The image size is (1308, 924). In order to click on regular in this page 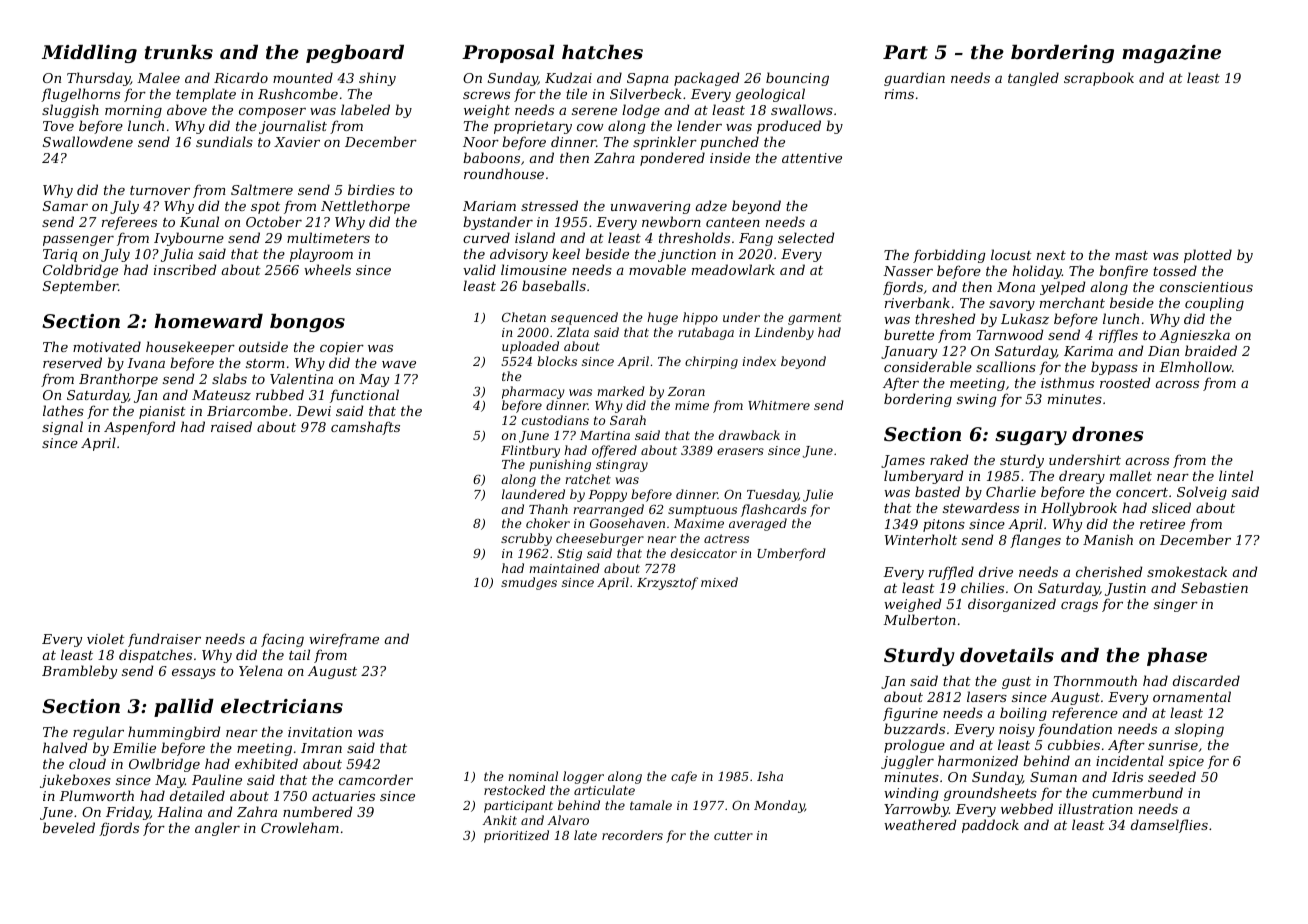, I will do `click(98, 733)`.
